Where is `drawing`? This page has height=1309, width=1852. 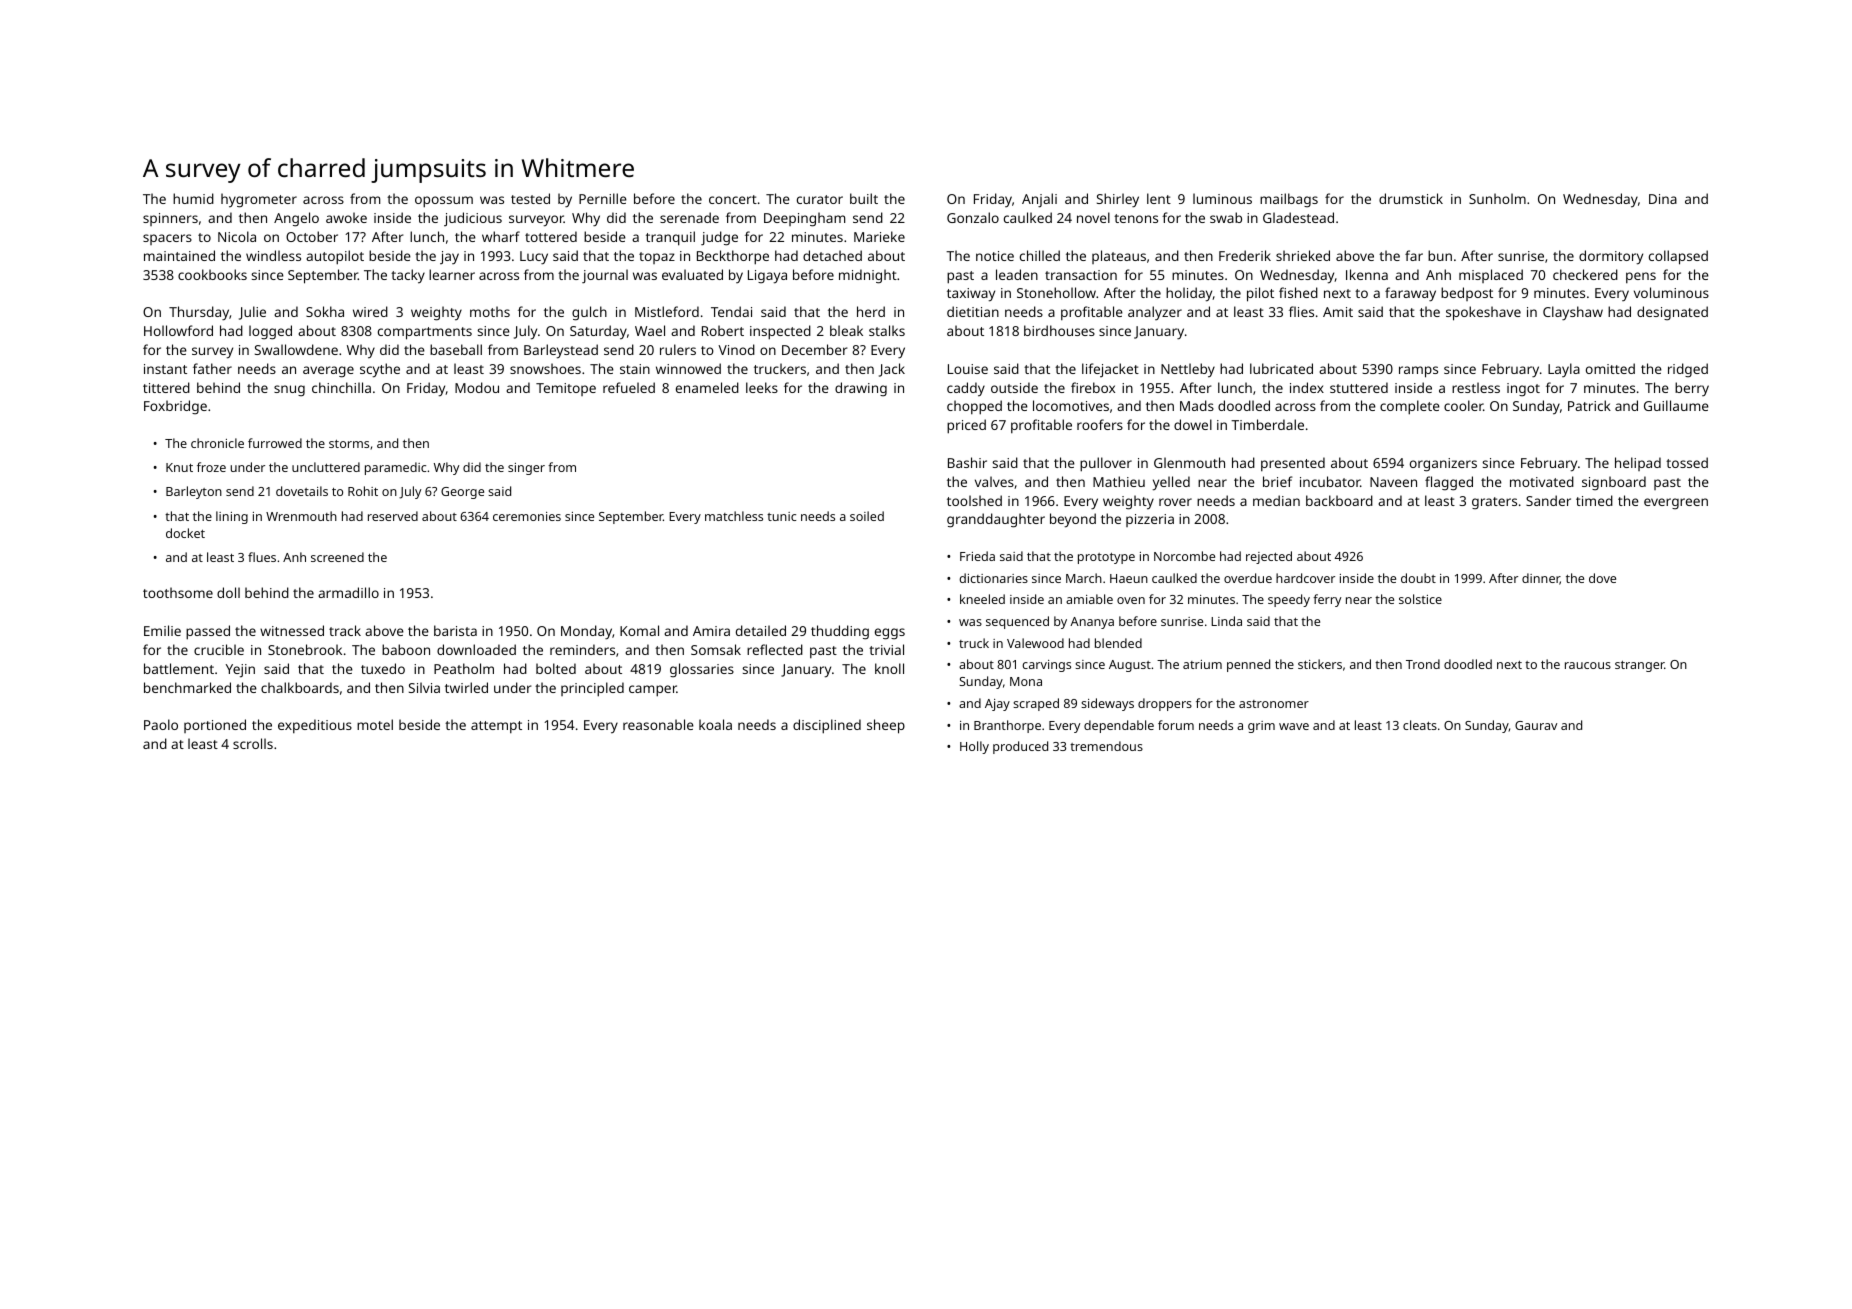 drawing is located at coordinates (861, 389).
